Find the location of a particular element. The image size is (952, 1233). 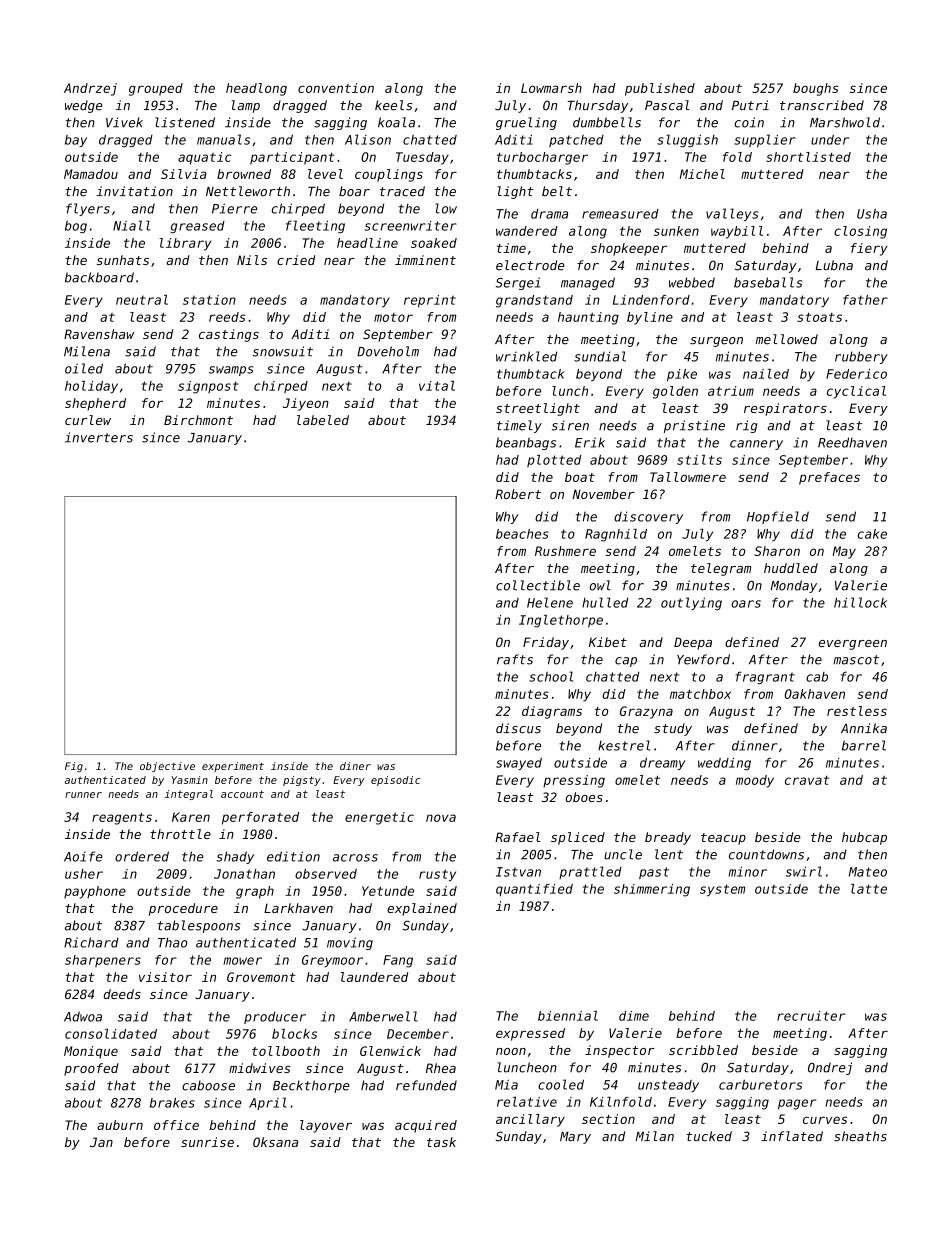

objective is located at coordinates (167, 767).
